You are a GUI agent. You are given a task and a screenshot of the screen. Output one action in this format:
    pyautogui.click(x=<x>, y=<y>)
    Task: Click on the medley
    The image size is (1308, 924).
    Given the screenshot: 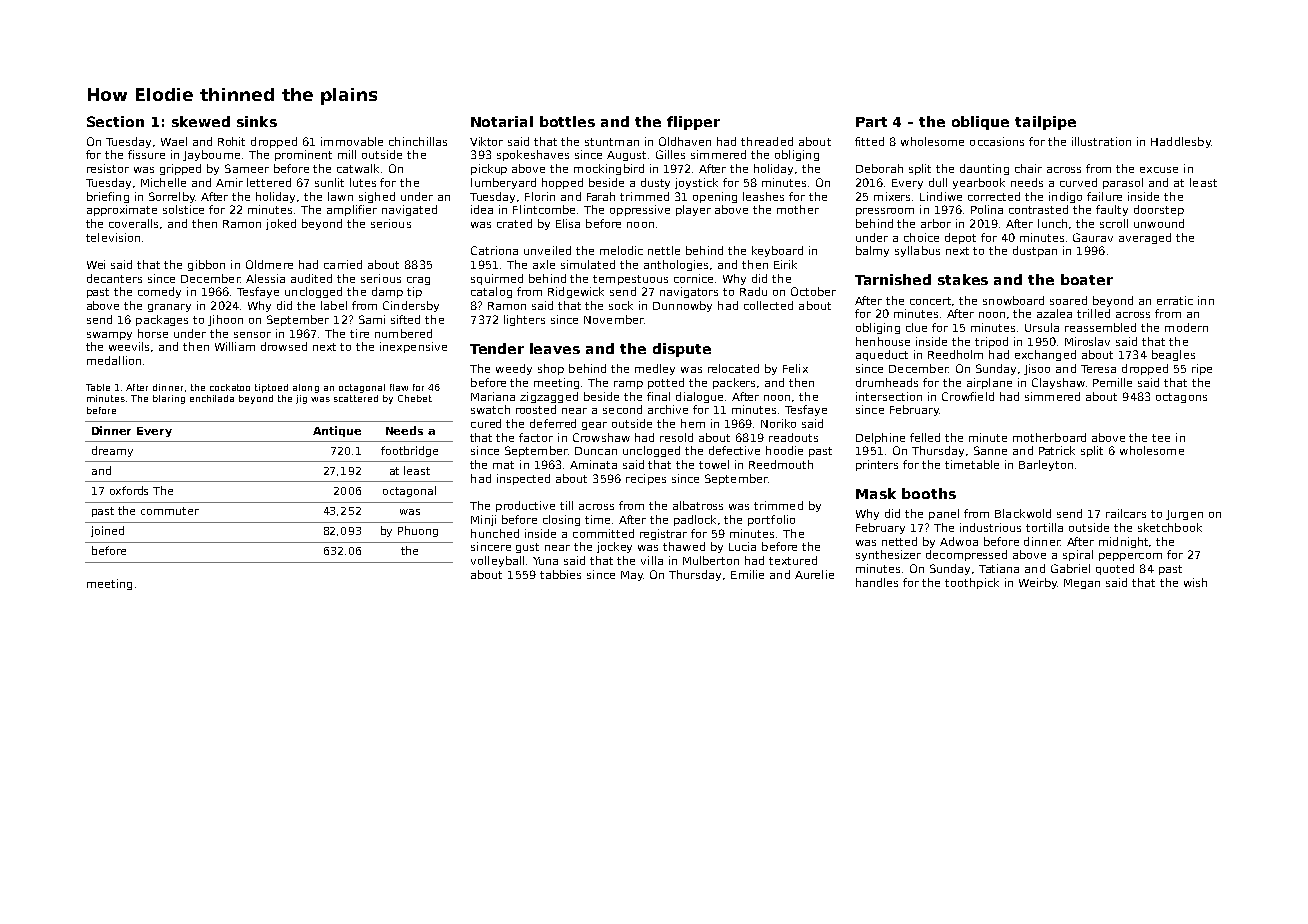 What is the action you would take?
    pyautogui.click(x=655, y=369)
